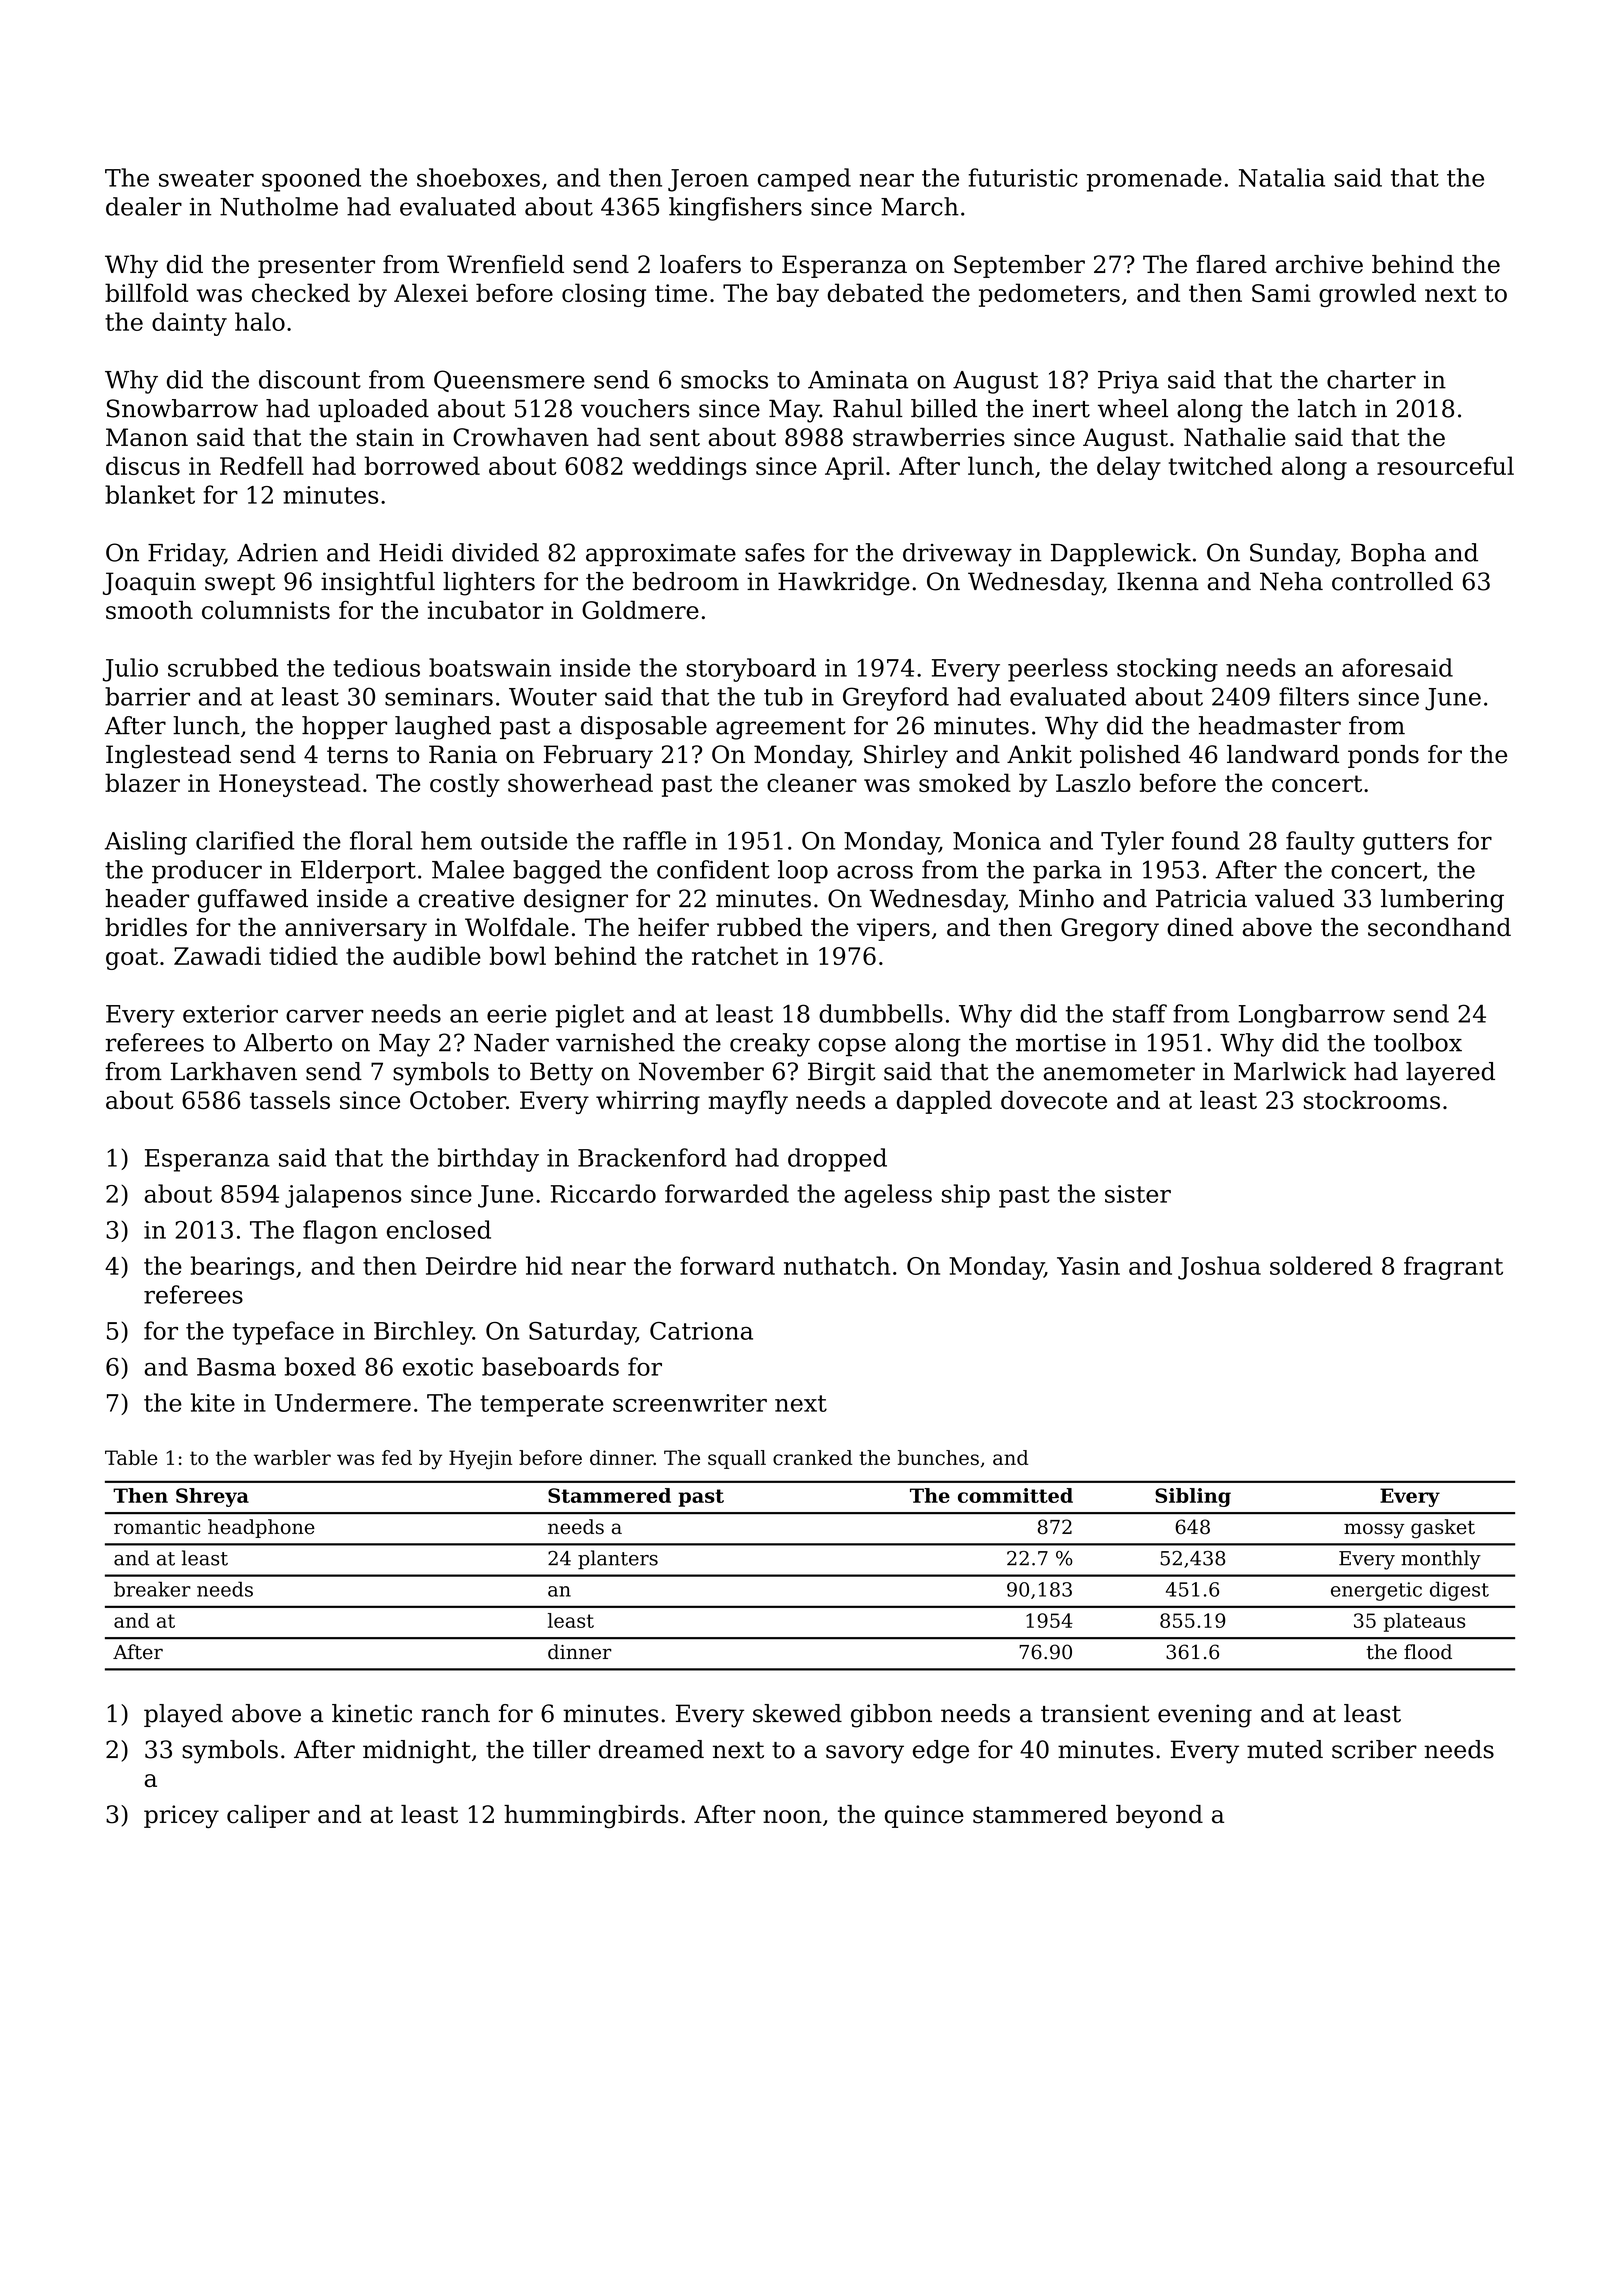  Describe the element at coordinates (340, 1232) in the image. I see `flagon` at that location.
